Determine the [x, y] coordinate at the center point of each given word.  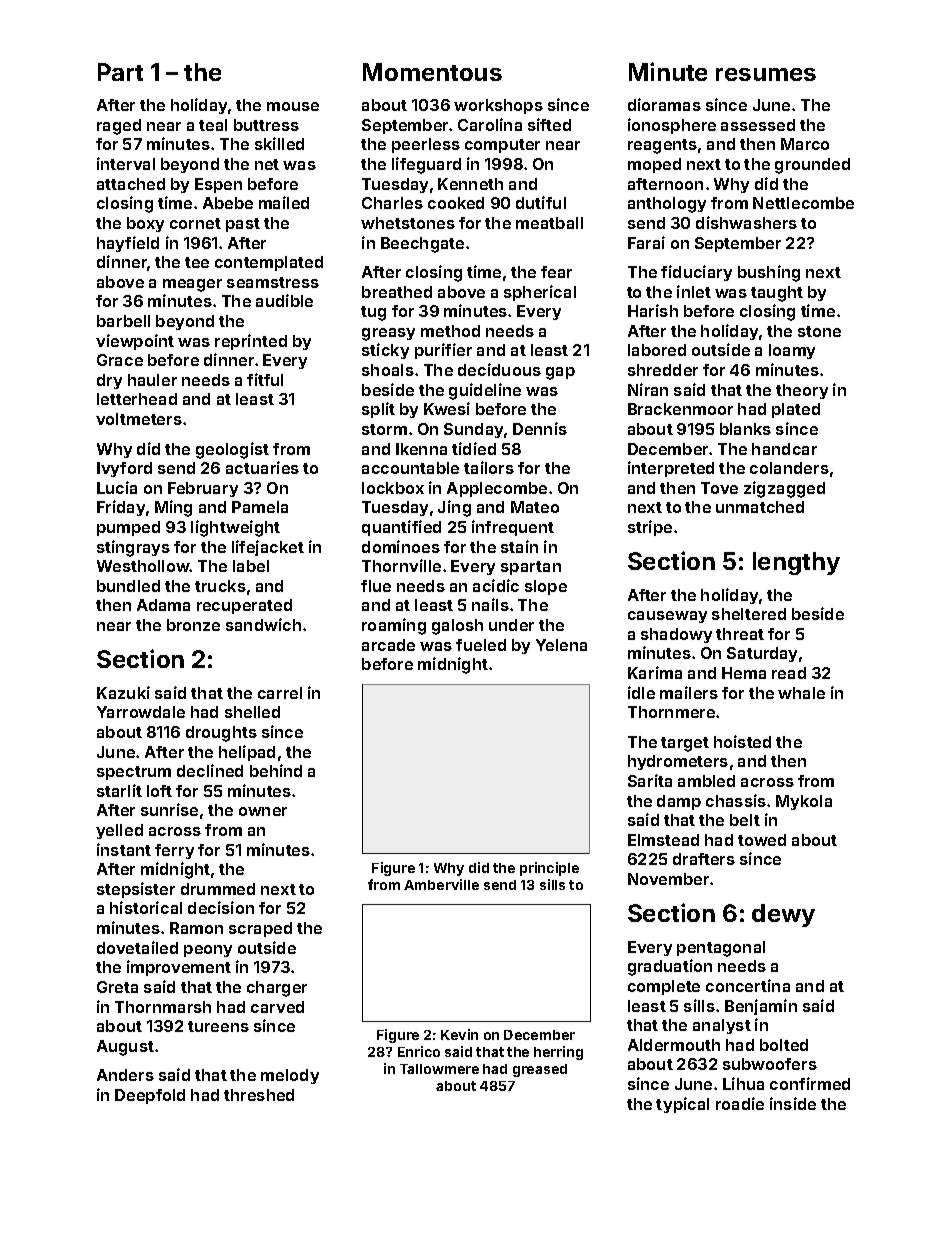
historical [146, 907]
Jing [454, 508]
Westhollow [143, 566]
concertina [748, 985]
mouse [293, 106]
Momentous [432, 72]
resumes [766, 74]
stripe [650, 528]
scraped [260, 929]
